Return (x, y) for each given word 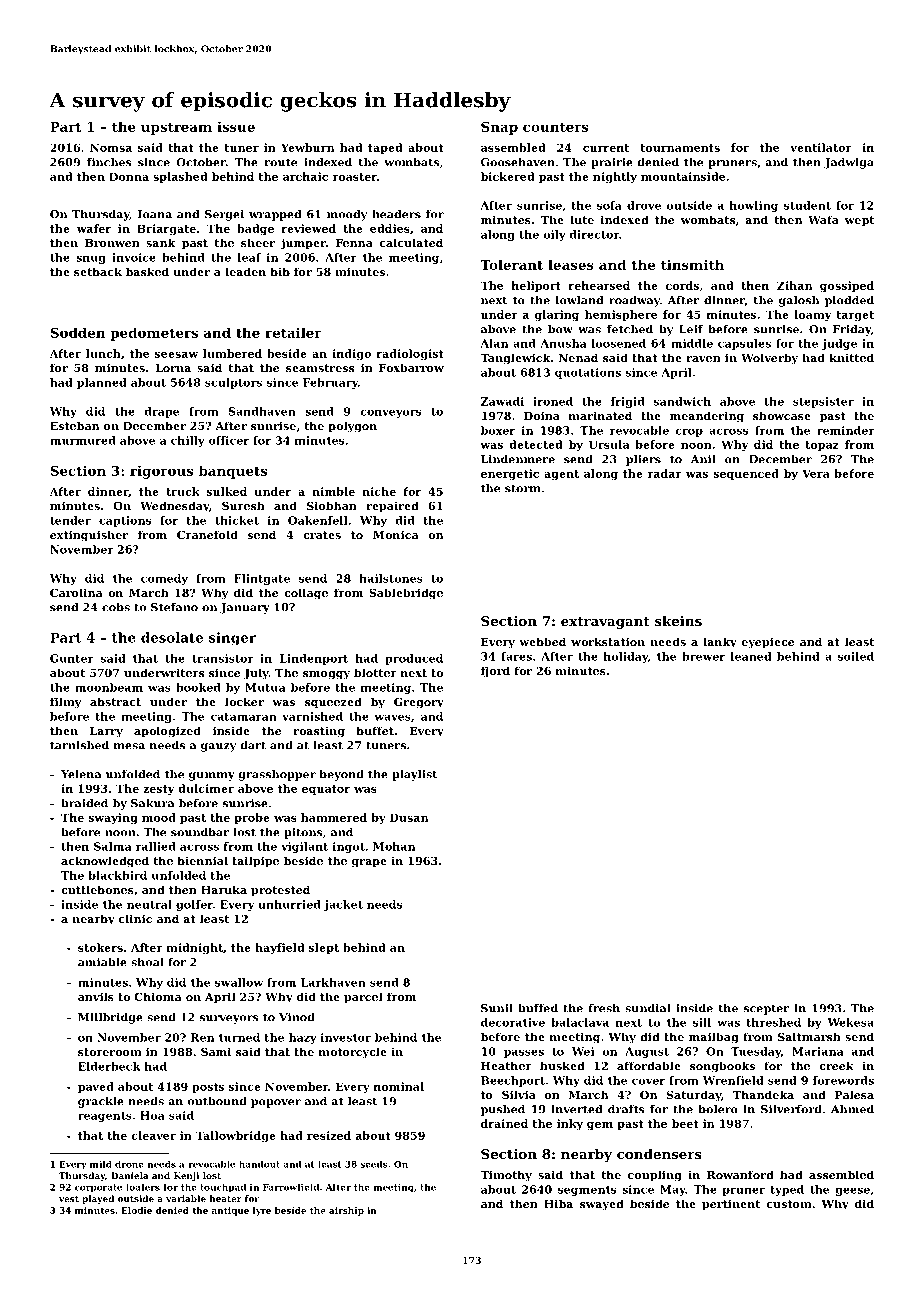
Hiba (558, 1203)
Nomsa (111, 147)
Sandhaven (262, 411)
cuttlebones (97, 889)
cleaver (154, 1135)
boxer (498, 430)
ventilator (820, 147)
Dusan (409, 817)
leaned (751, 656)
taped (385, 148)
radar (665, 473)
